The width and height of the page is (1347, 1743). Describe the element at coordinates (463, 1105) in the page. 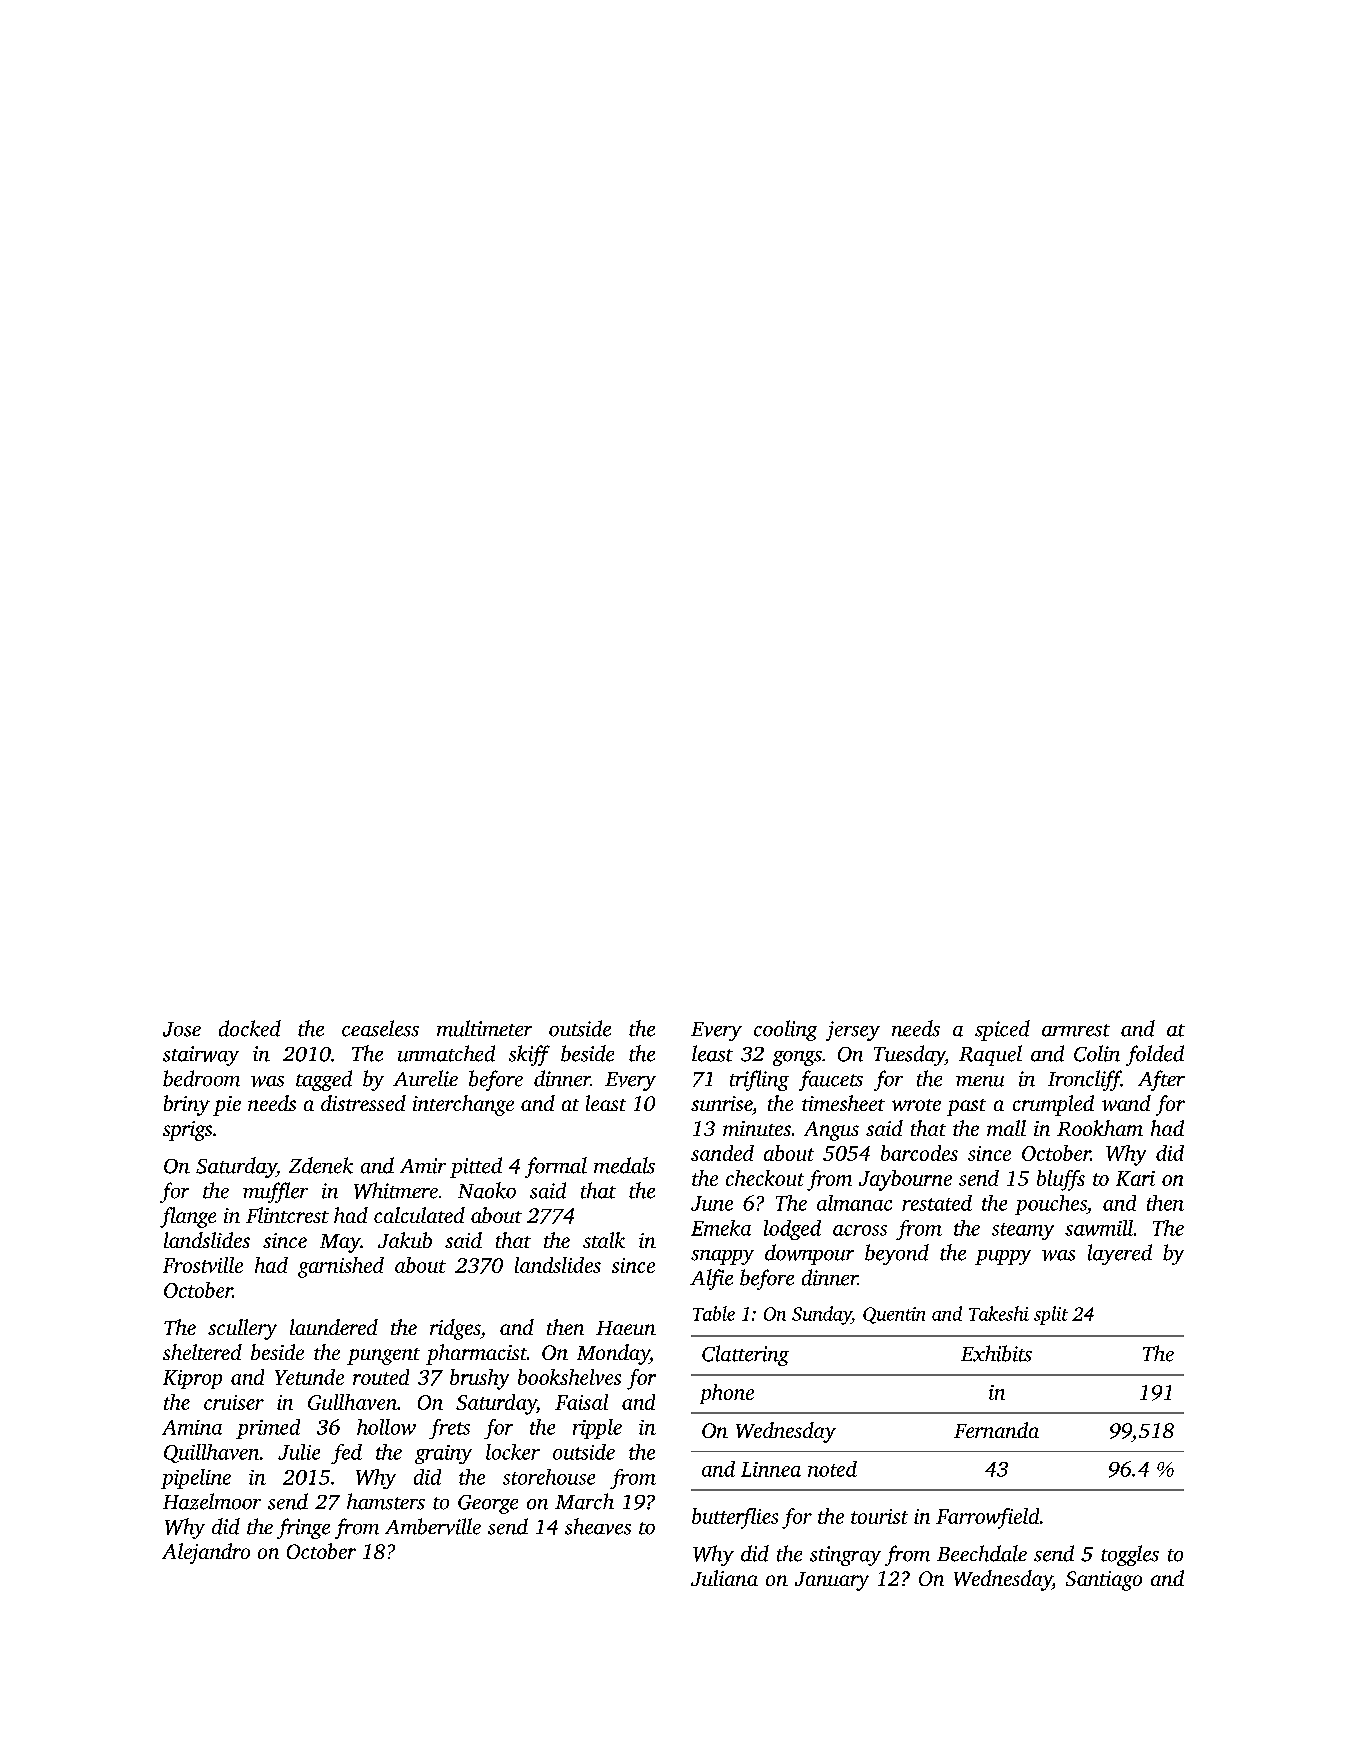

I see `interchange` at that location.
